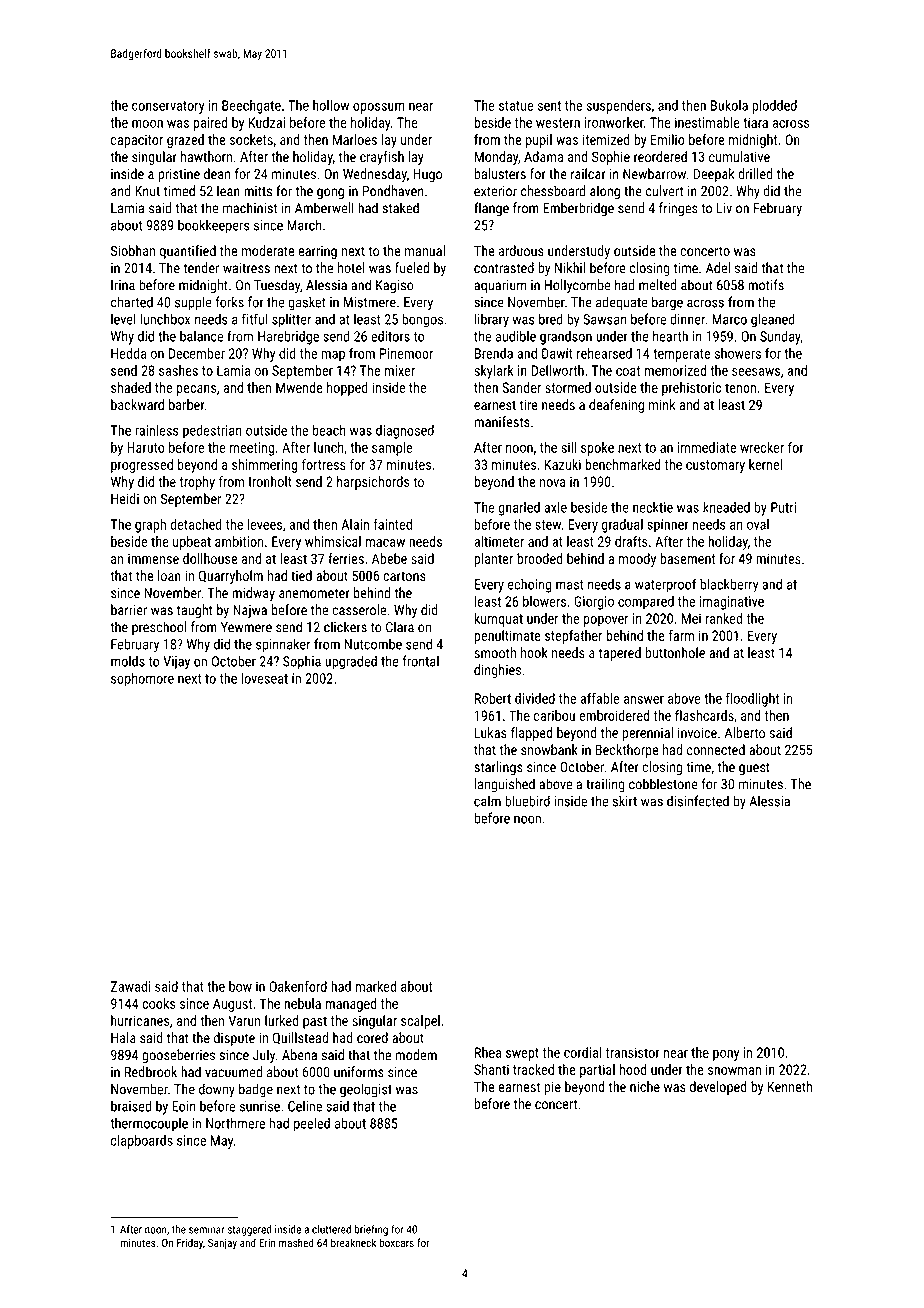  I want to click on bow, so click(240, 986).
